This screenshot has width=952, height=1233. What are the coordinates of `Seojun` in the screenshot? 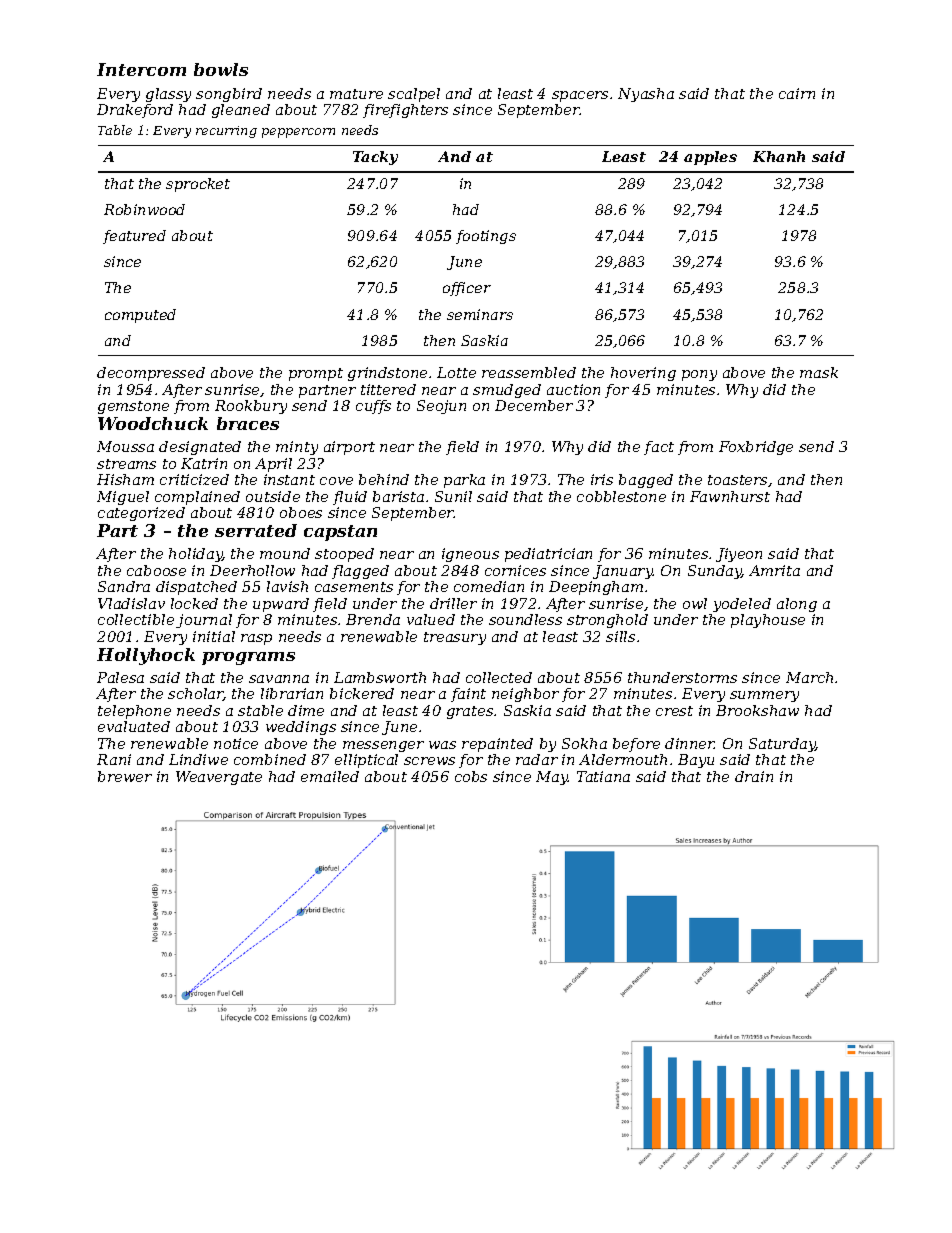 It's located at (441, 407).
